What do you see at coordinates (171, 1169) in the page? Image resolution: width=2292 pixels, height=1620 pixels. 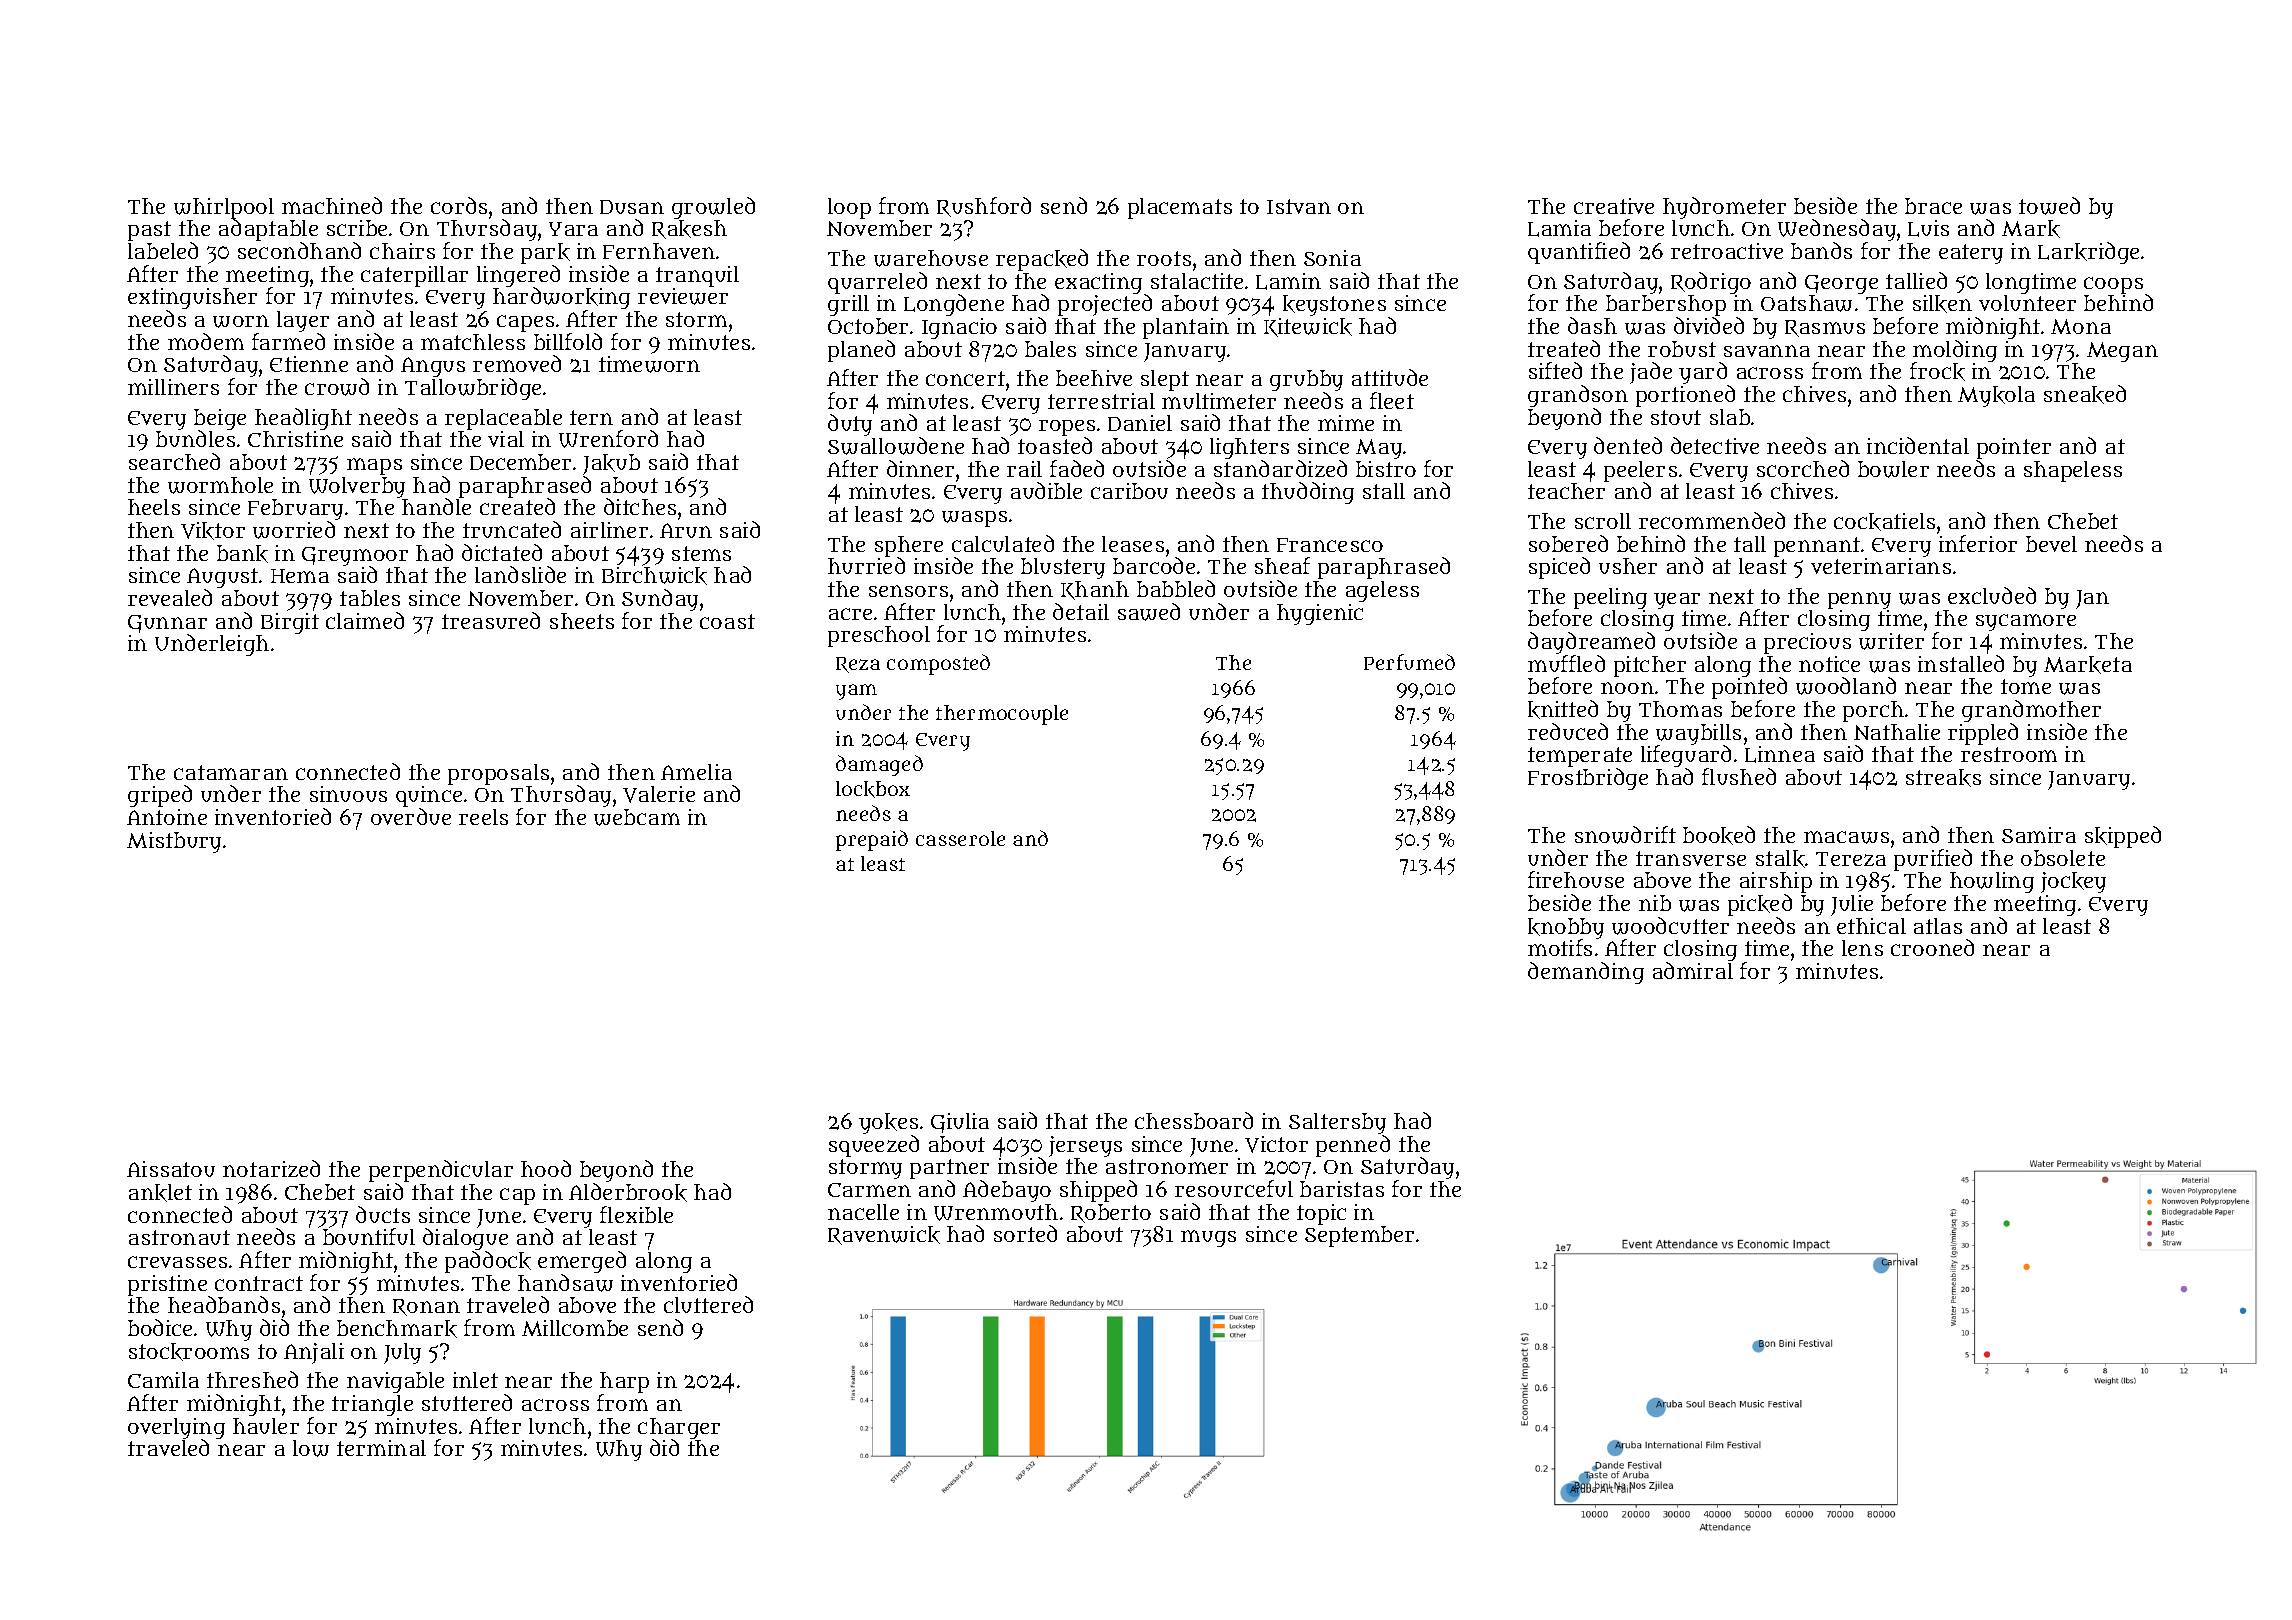 I see `Aissatou` at bounding box center [171, 1169].
